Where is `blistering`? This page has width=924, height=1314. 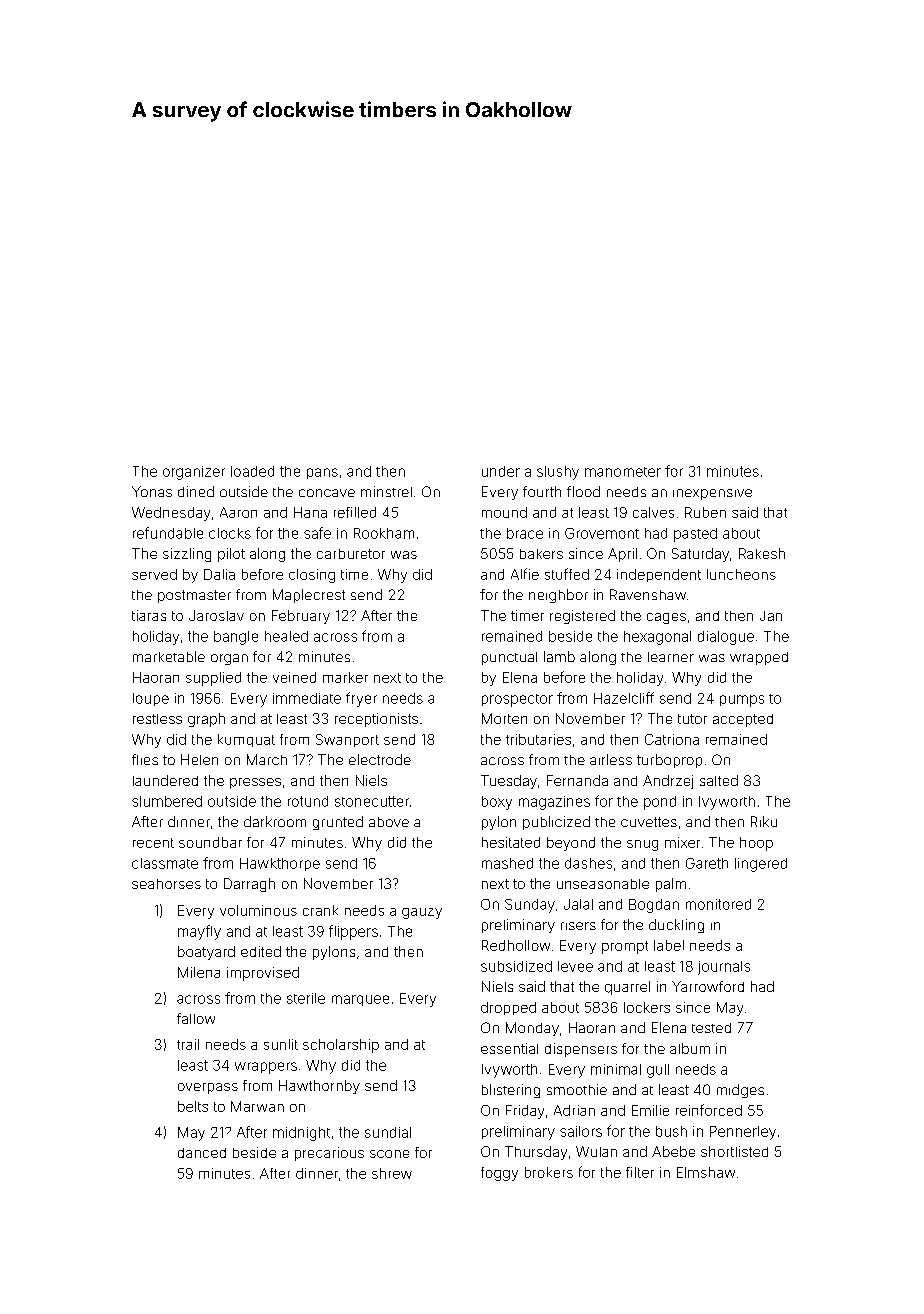
blistering is located at coordinates (511, 1091).
